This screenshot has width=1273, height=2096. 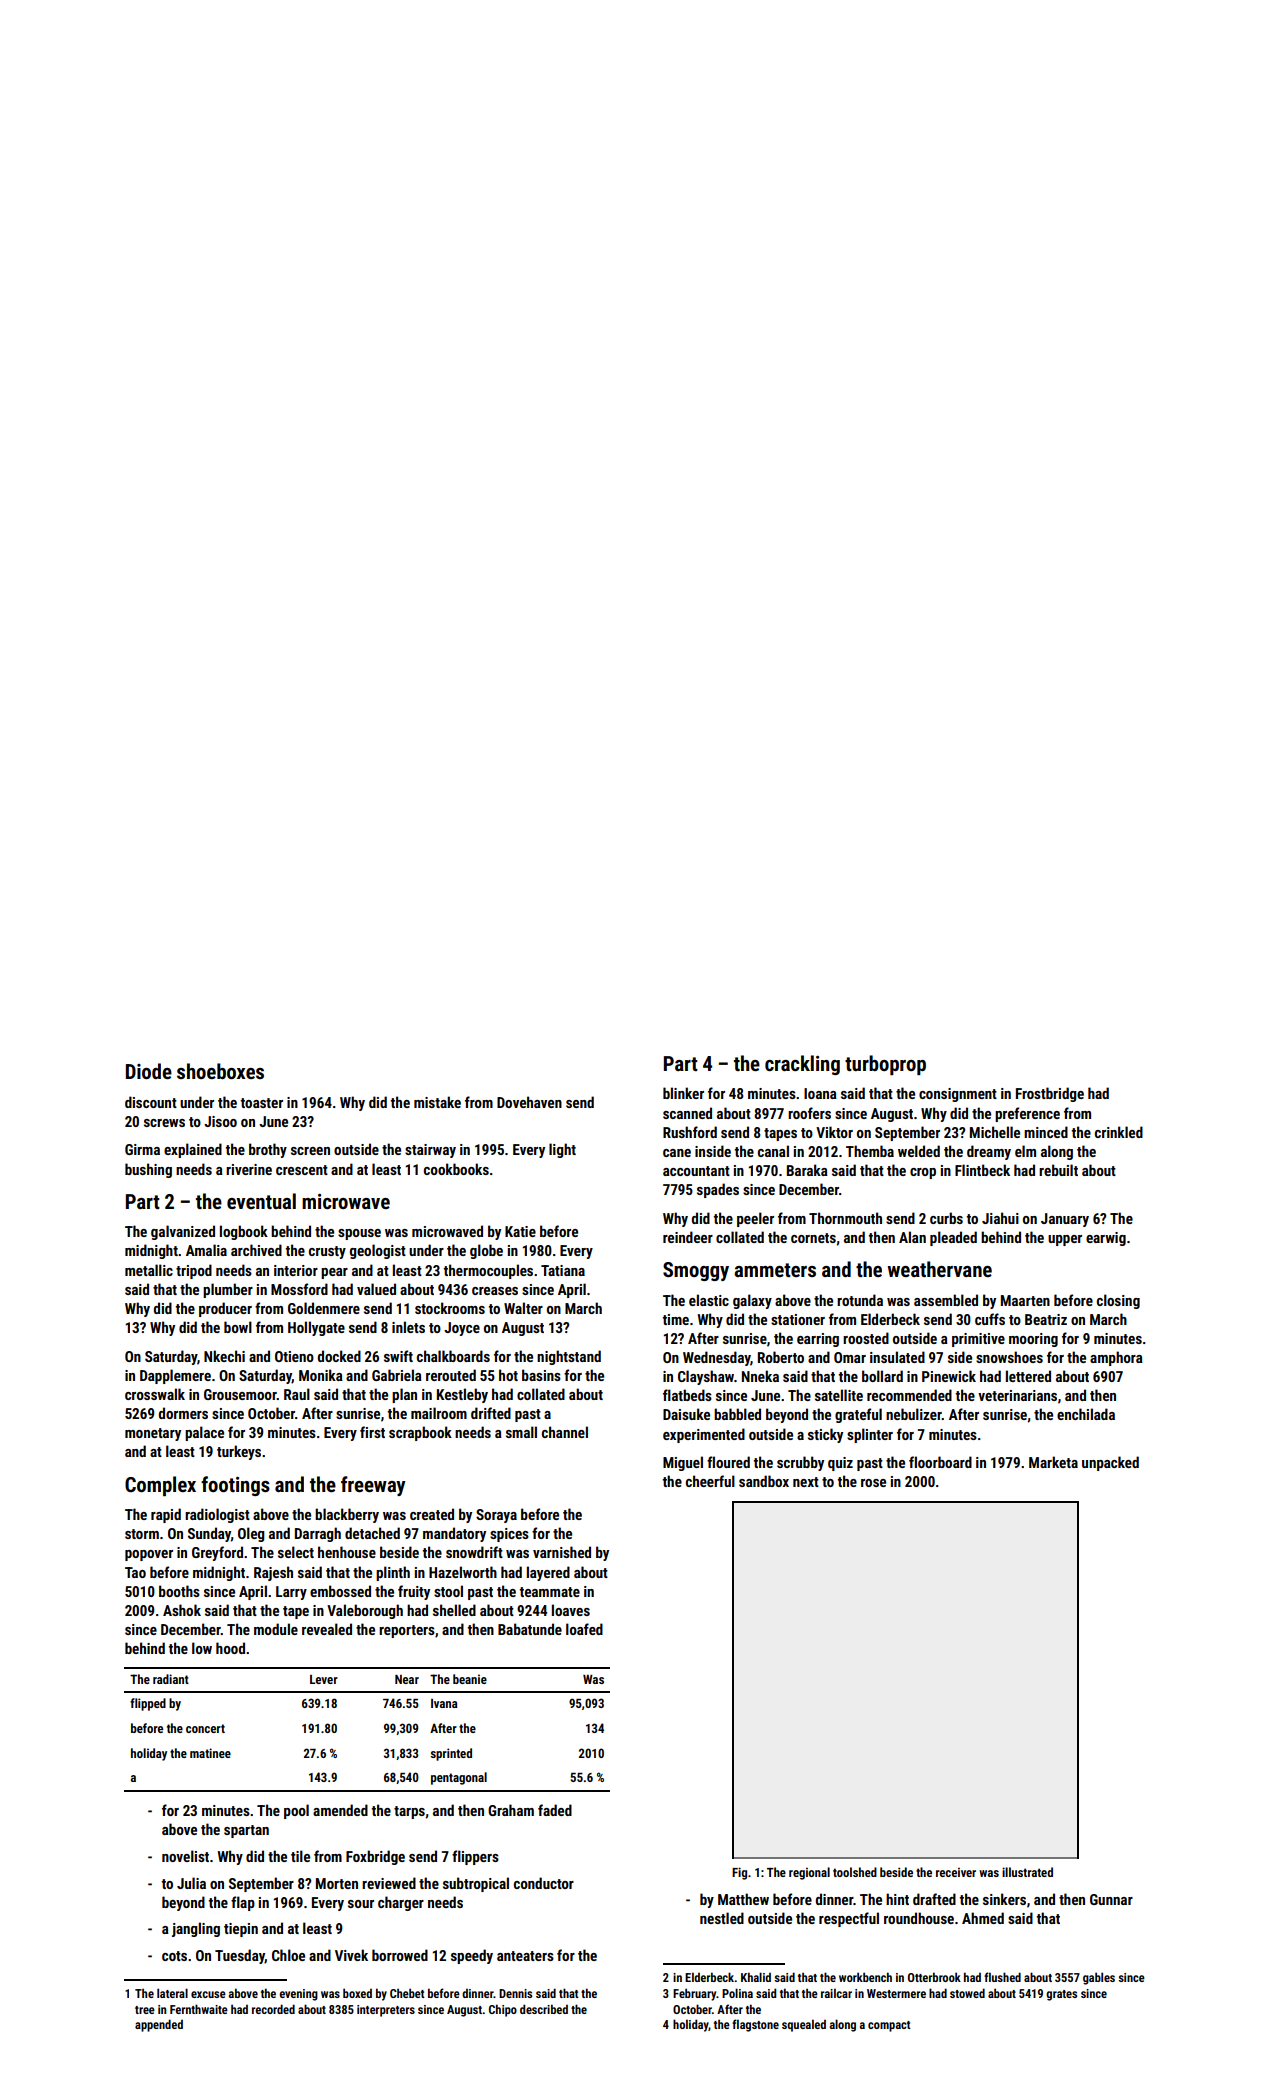 What do you see at coordinates (865, 1977) in the screenshot?
I see `workbench` at bounding box center [865, 1977].
